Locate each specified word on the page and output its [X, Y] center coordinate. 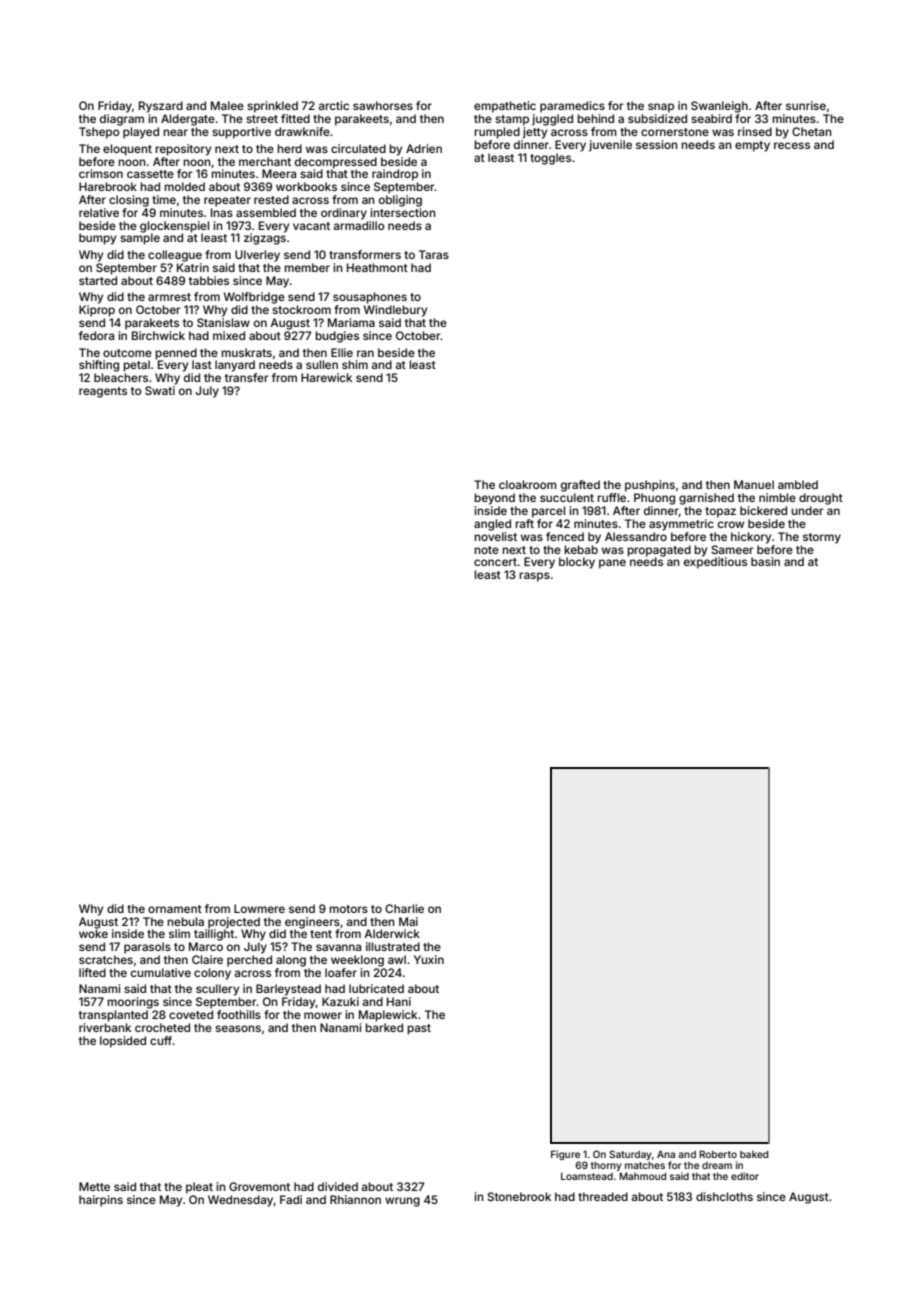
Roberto [718, 1154]
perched [249, 961]
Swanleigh [719, 107]
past [419, 1029]
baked [754, 1154]
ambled [798, 484]
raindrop [395, 175]
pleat [199, 1188]
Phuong [654, 499]
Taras [434, 254]
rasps [534, 577]
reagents [103, 392]
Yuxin [429, 959]
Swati [160, 390]
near [175, 132]
